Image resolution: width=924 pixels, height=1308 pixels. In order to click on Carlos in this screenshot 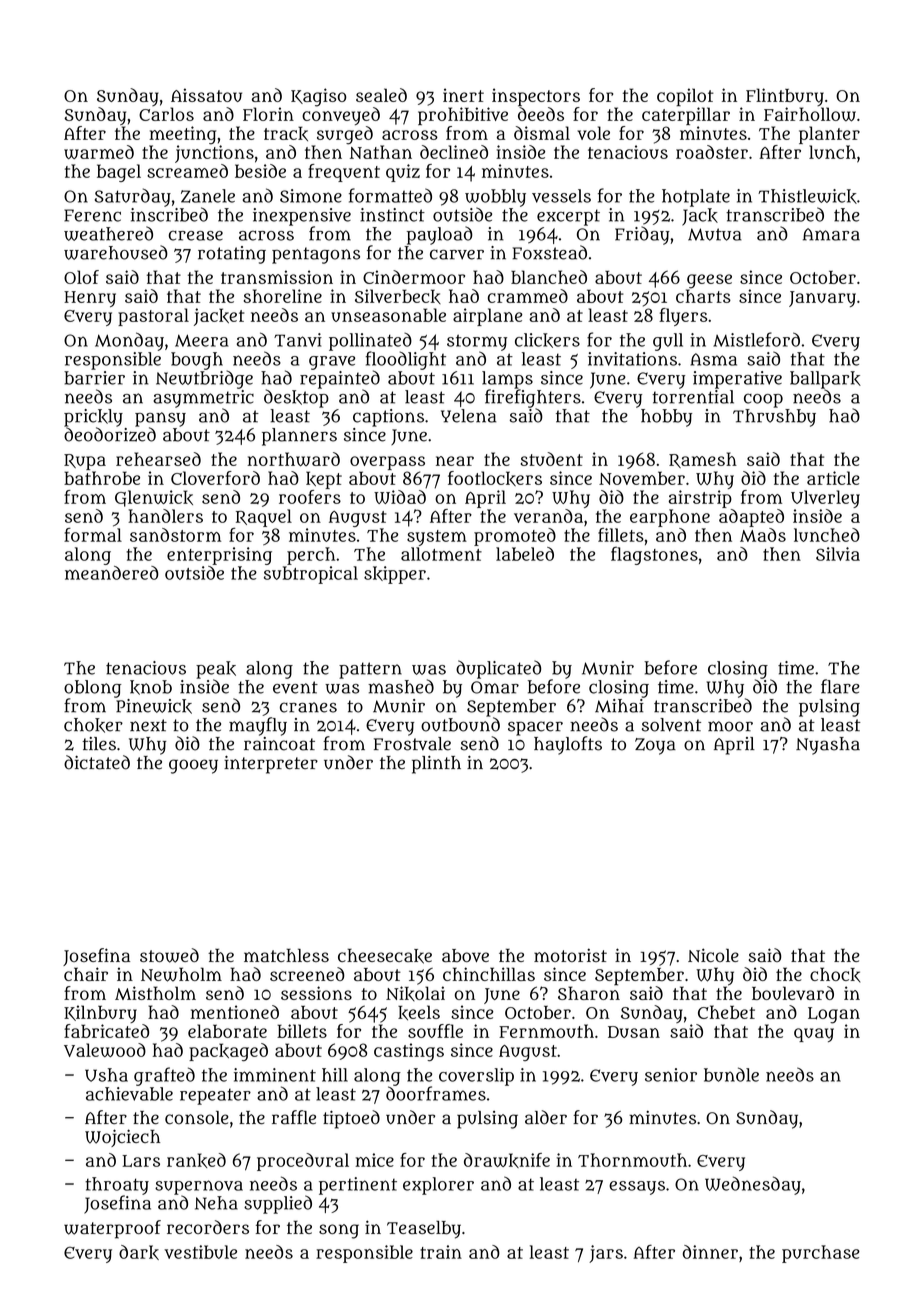, I will do `click(166, 114)`.
